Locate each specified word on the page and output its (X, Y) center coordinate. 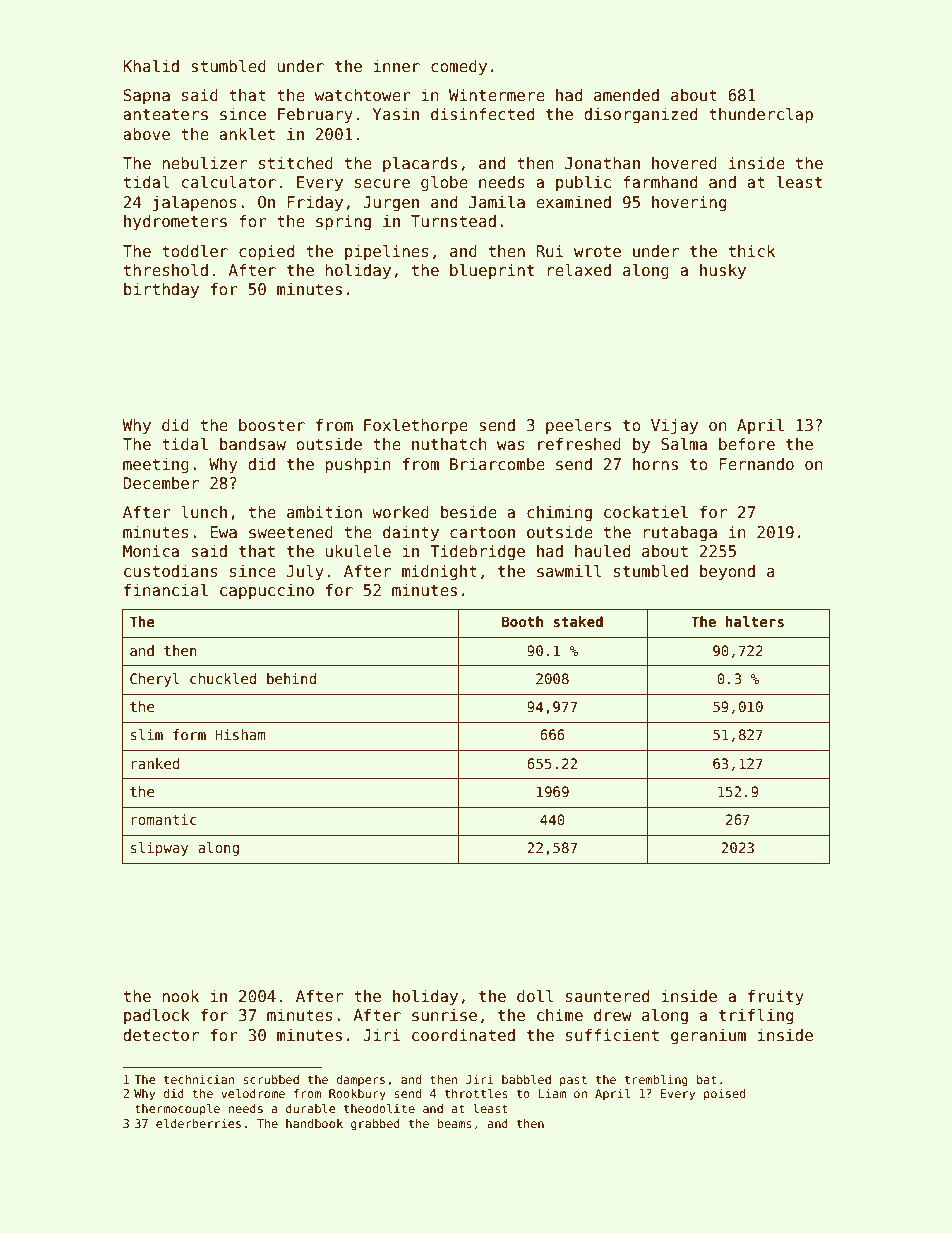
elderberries (198, 1123)
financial (166, 589)
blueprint (492, 271)
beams (454, 1123)
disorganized (640, 115)
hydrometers (175, 222)
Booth (522, 621)
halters (755, 621)
